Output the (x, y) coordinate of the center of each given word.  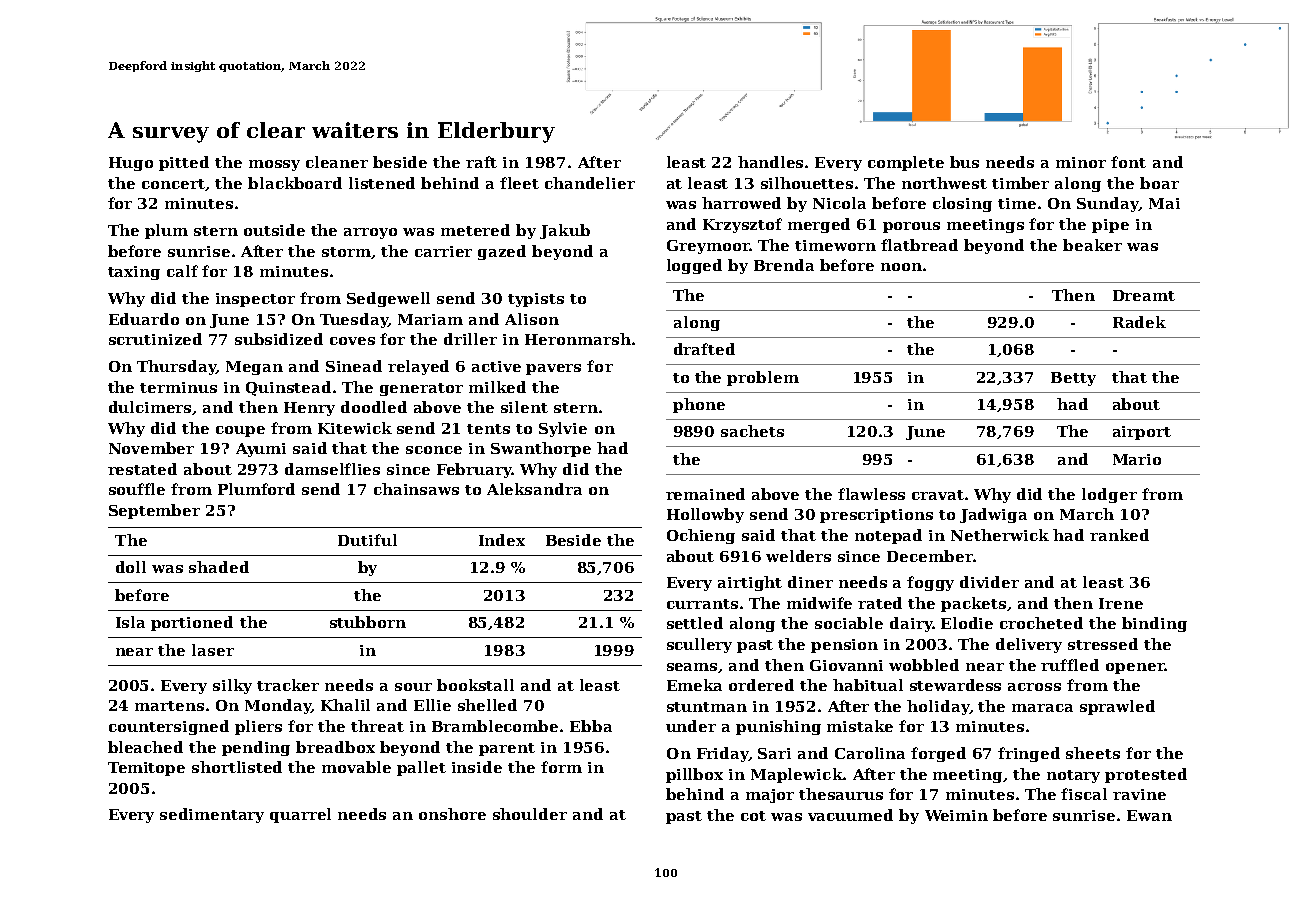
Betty (1073, 379)
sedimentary (212, 815)
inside (477, 767)
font (1128, 162)
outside (274, 230)
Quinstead (288, 388)
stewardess (955, 685)
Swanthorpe (541, 449)
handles (770, 162)
